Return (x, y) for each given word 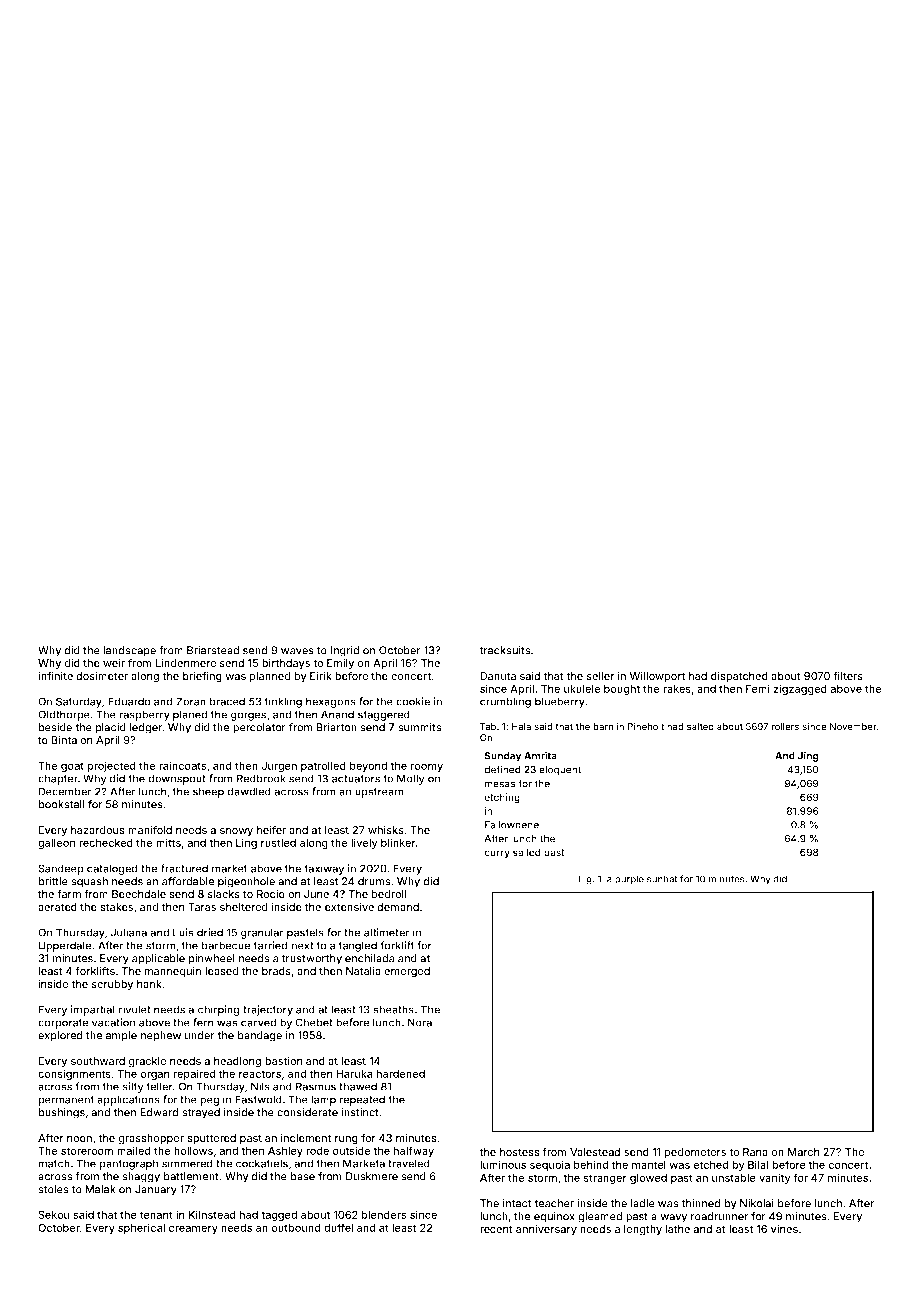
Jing (808, 757)
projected (111, 766)
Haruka (354, 1073)
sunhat (662, 879)
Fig (585, 880)
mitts (168, 842)
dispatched (739, 677)
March (804, 1152)
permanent (66, 1101)
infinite (55, 675)
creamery (193, 1229)
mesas (500, 784)
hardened (400, 1073)
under (199, 1035)
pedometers (695, 1153)
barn (603, 726)
